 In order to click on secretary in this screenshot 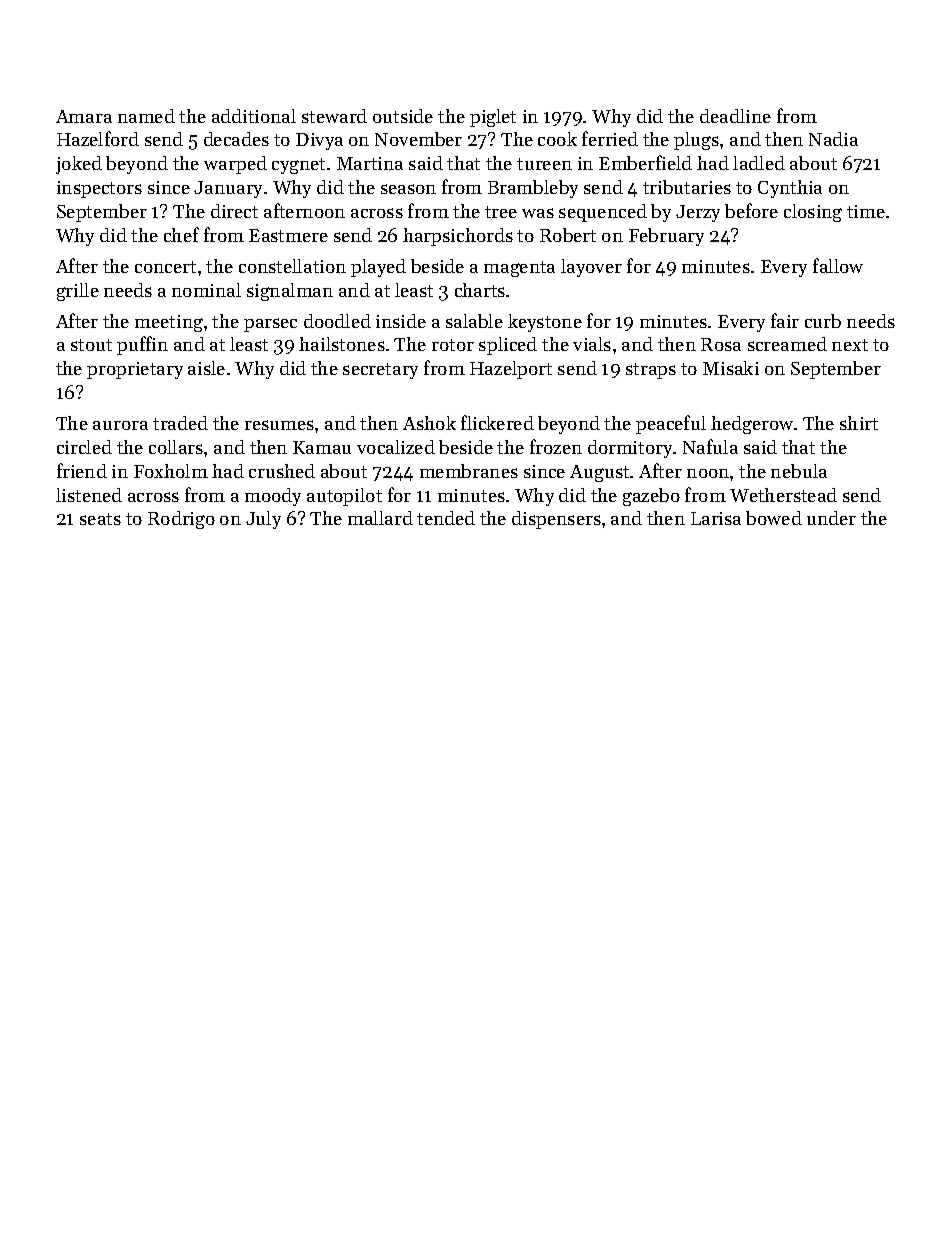, I will do `click(380, 371)`.
